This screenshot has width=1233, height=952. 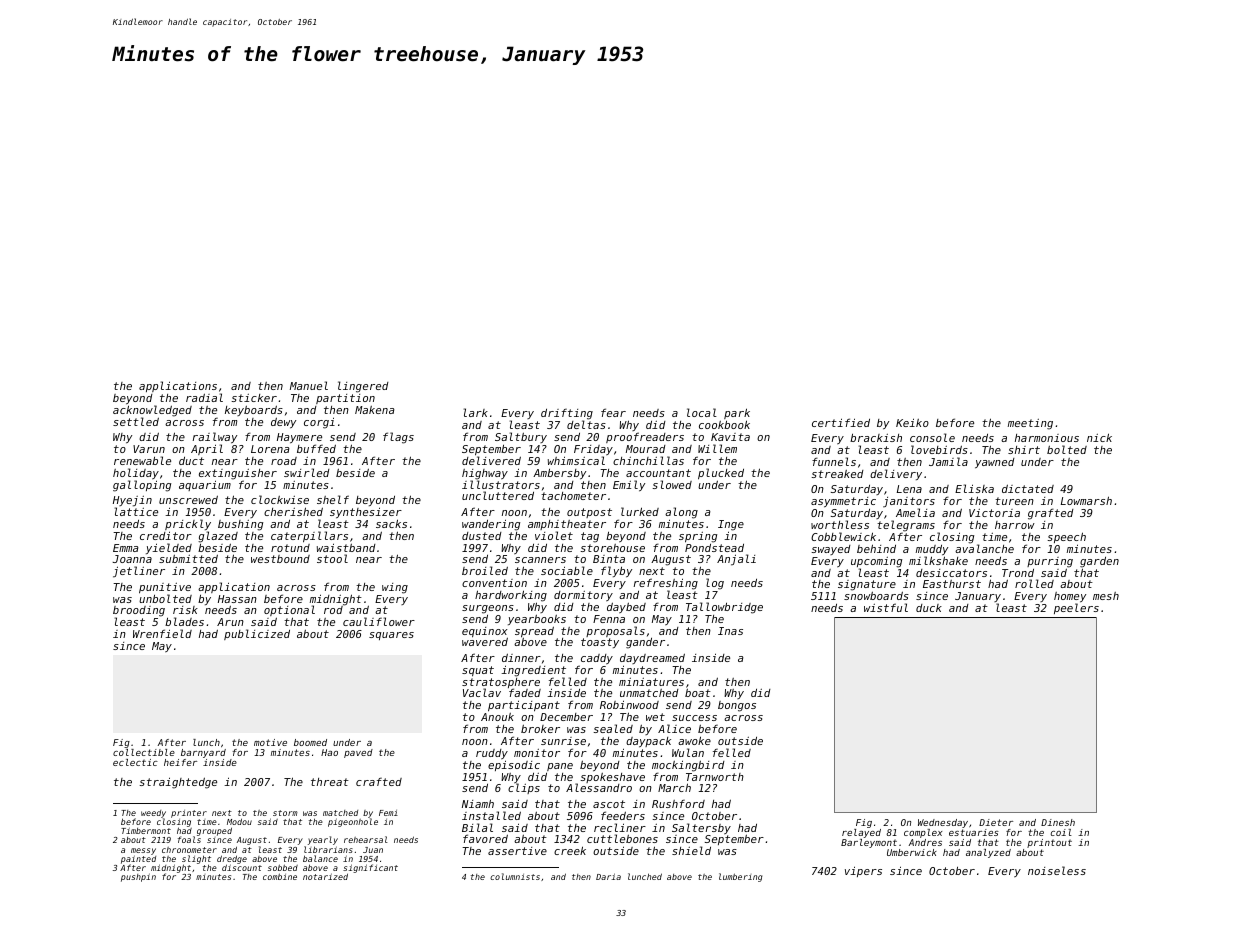 I want to click on certified, so click(x=841, y=422).
